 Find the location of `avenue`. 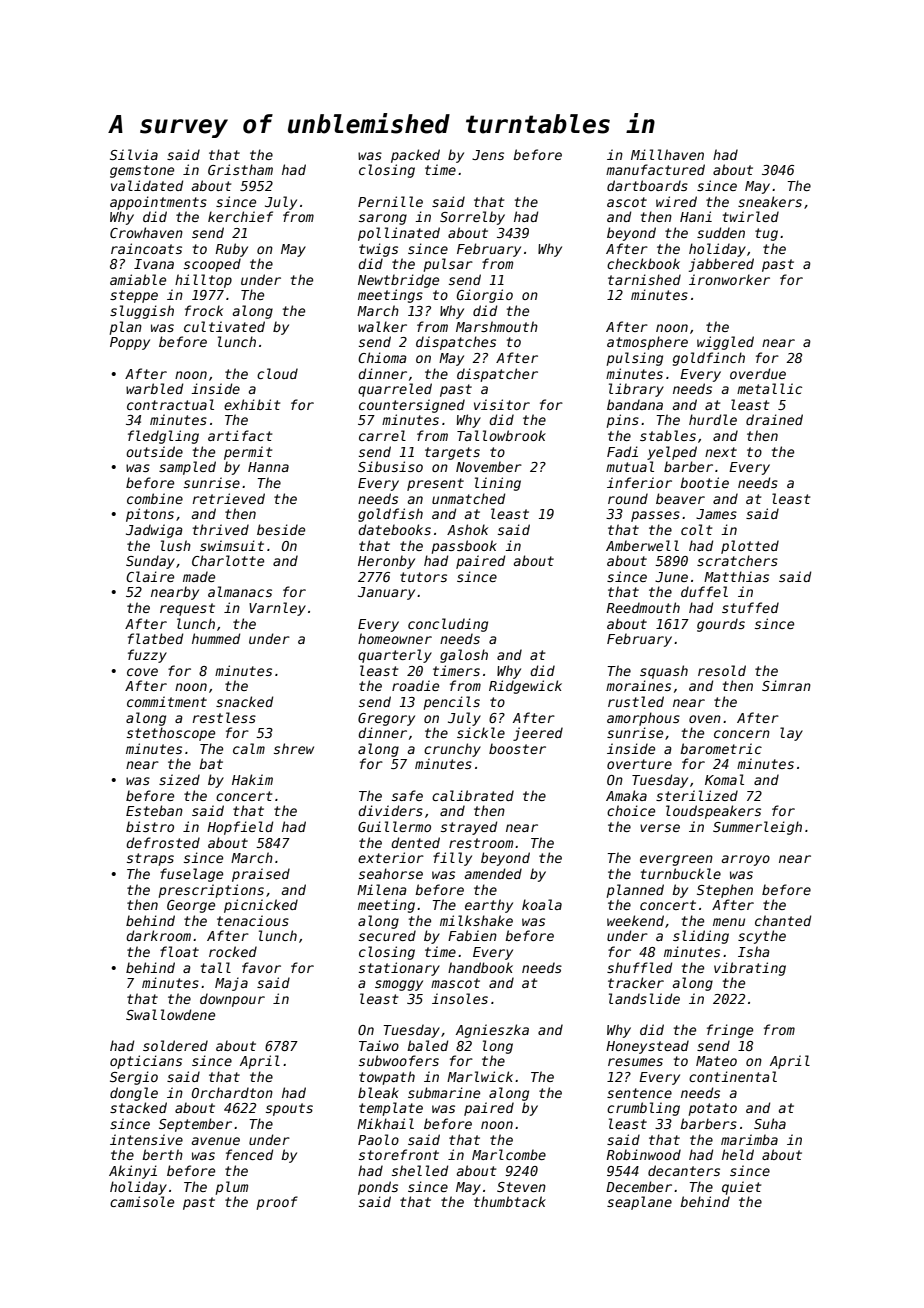

avenue is located at coordinates (216, 1141).
